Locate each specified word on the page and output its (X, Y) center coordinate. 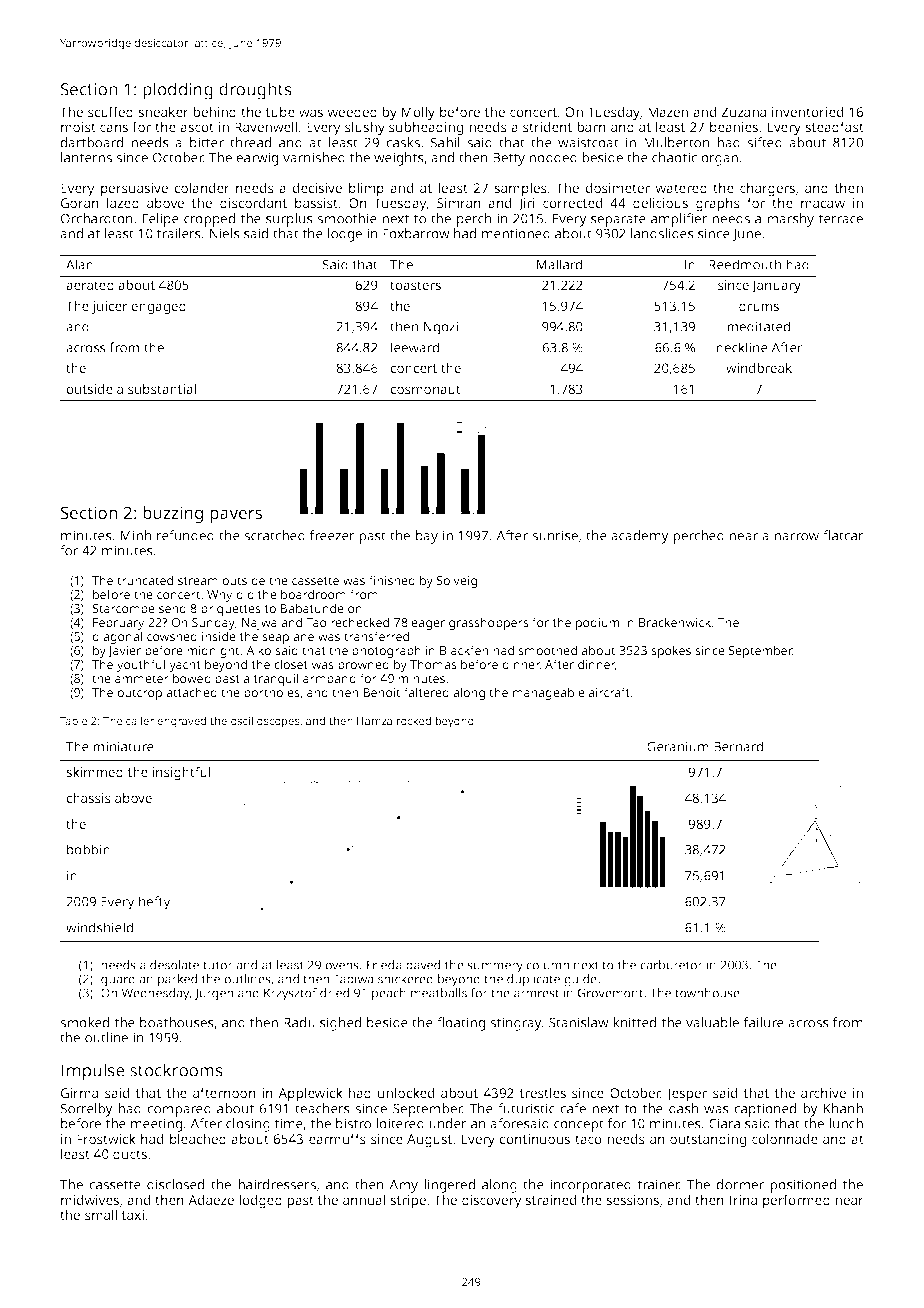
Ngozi (441, 328)
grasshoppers (489, 623)
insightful (181, 773)
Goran (80, 203)
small (101, 1214)
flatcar (843, 535)
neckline (742, 347)
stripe (408, 1202)
